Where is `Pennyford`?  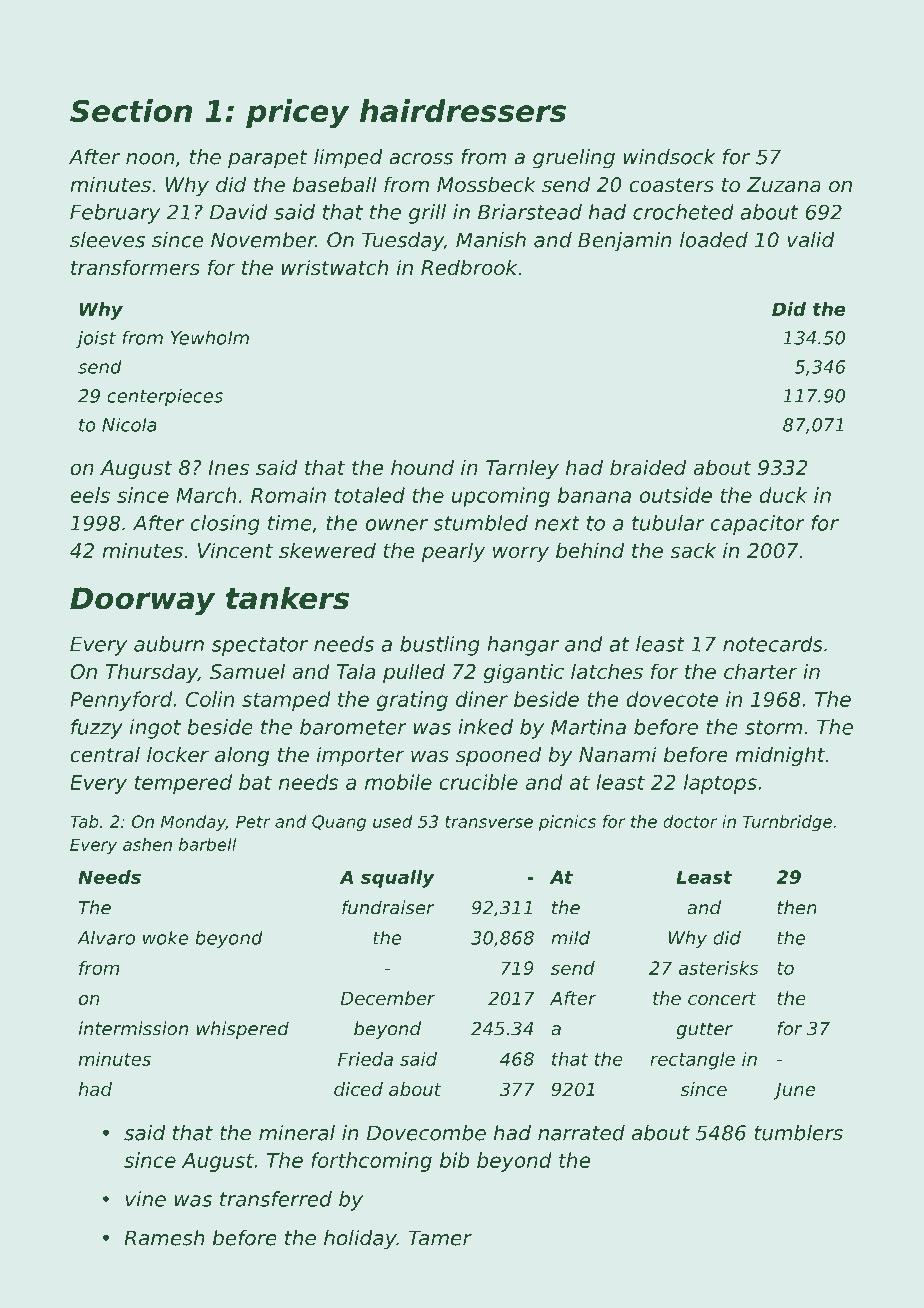 Pennyford is located at coordinates (121, 701).
